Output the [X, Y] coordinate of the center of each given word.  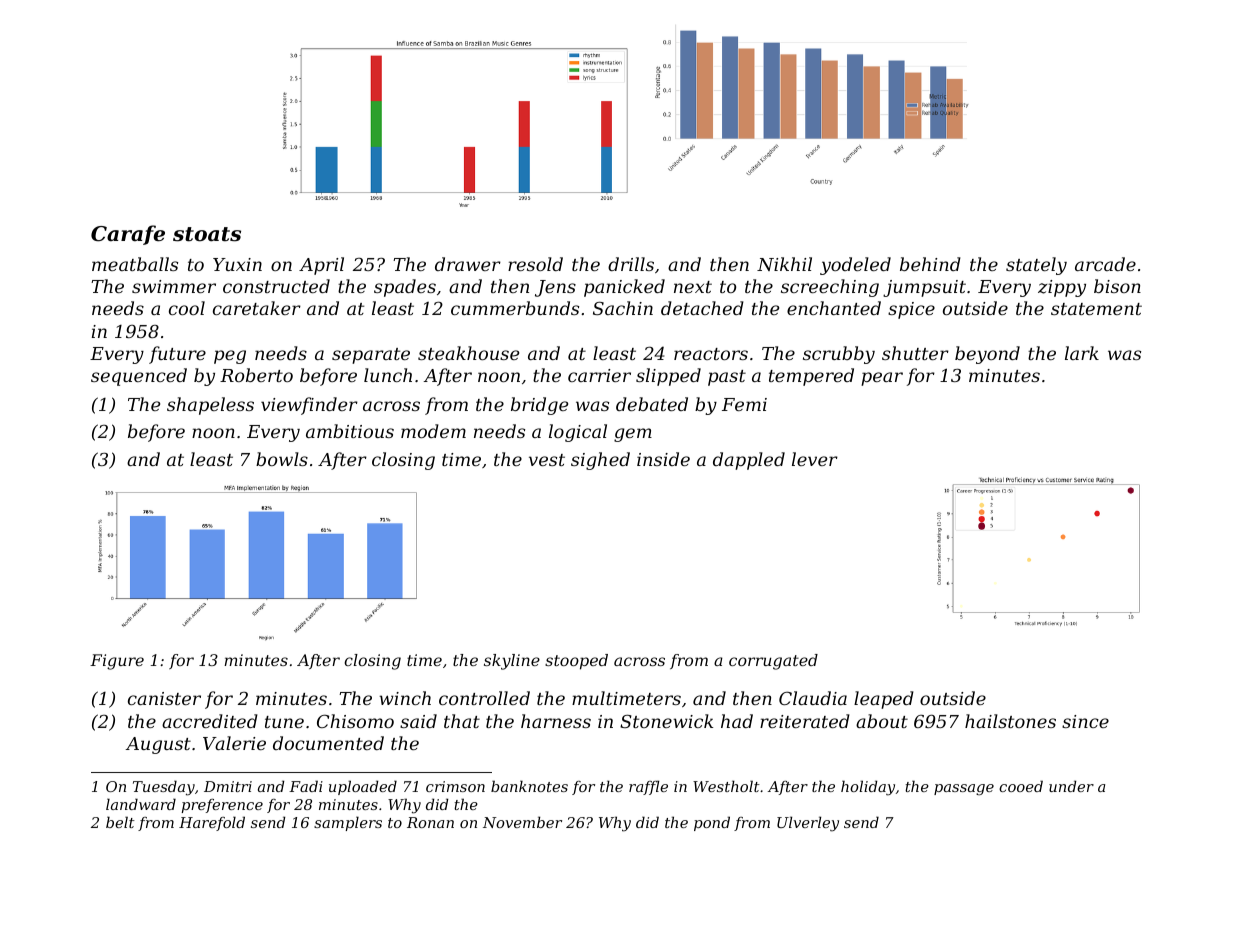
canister [164, 698]
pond [712, 823]
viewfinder [309, 406]
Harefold [212, 823]
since [1085, 721]
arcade [1105, 264]
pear [882, 379]
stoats [207, 234]
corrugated [773, 662]
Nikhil [784, 264]
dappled [749, 461]
